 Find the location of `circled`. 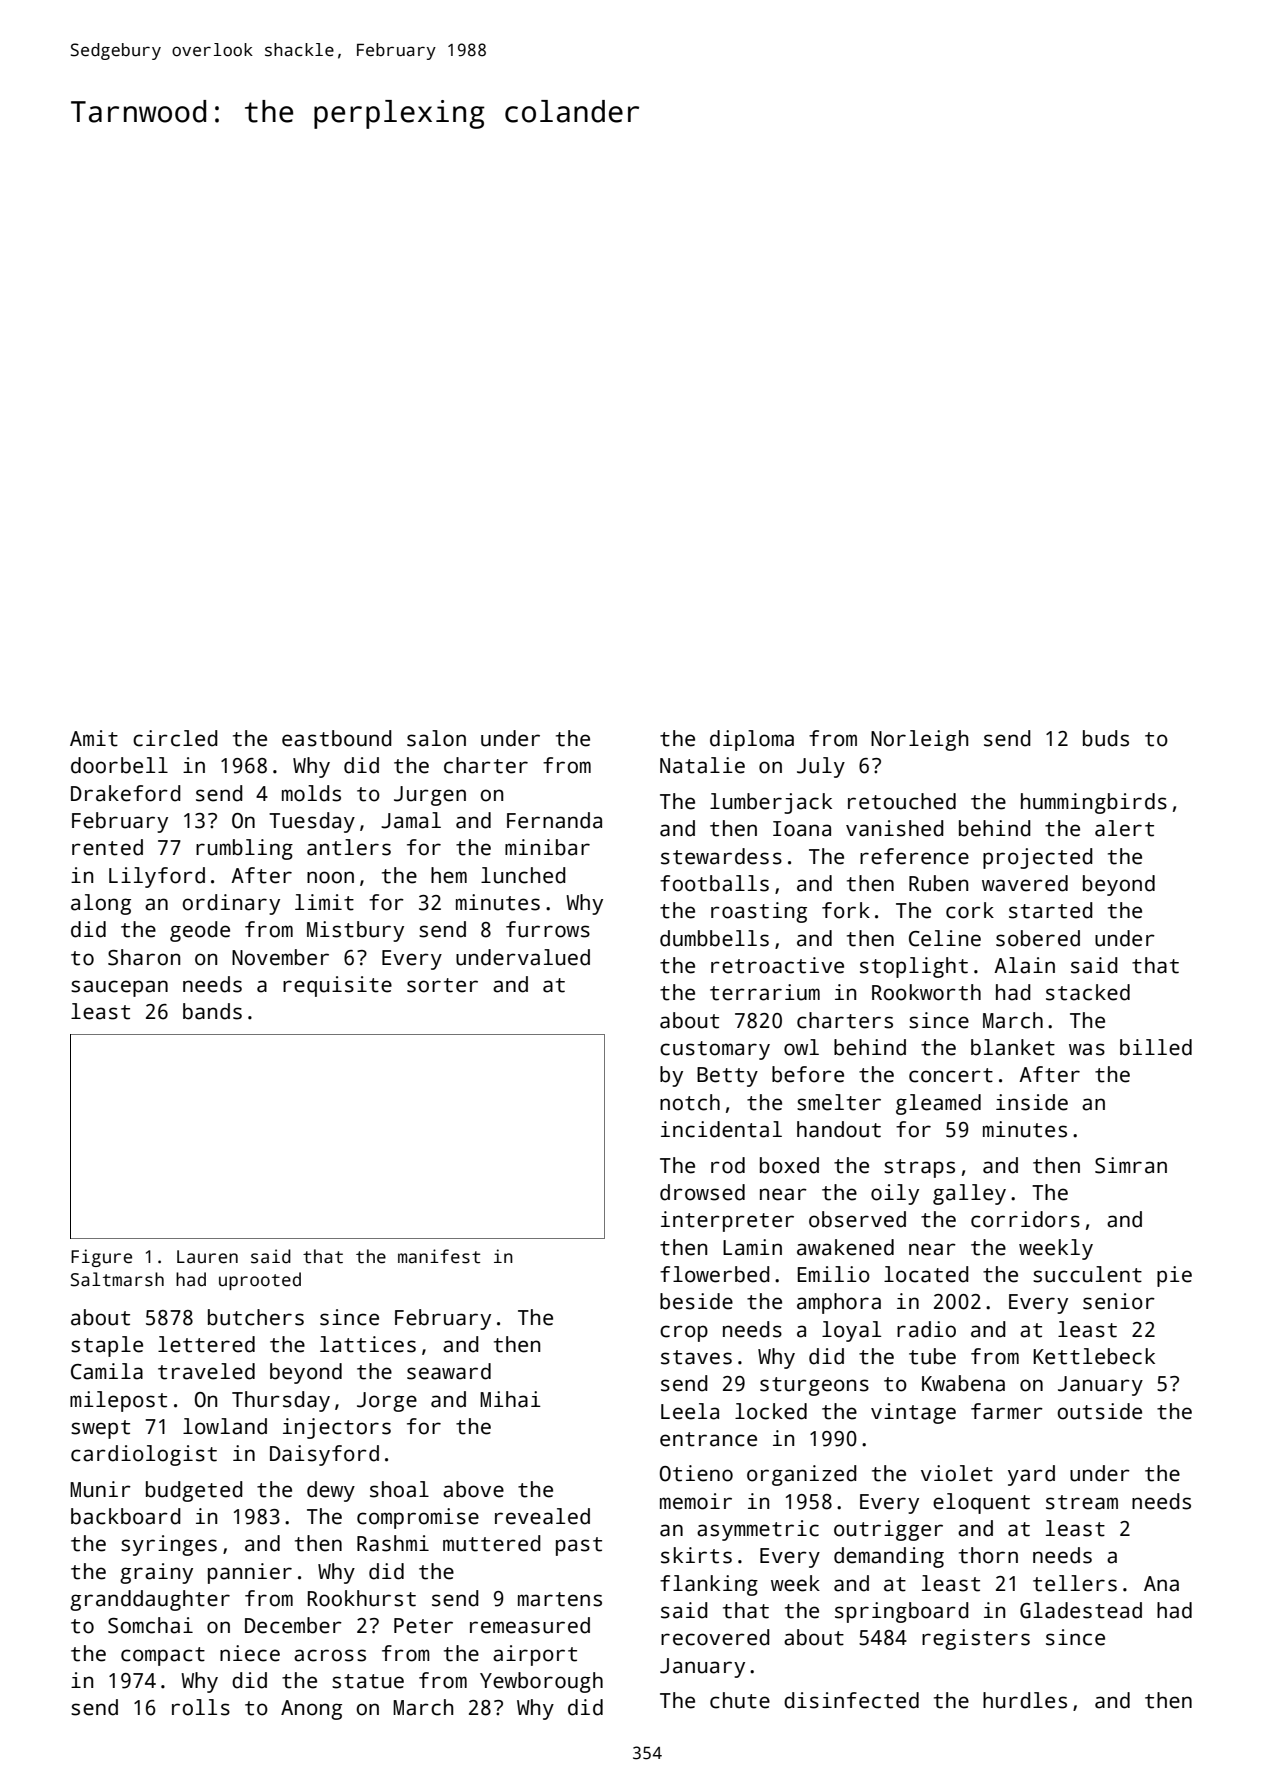

circled is located at coordinates (175, 738).
